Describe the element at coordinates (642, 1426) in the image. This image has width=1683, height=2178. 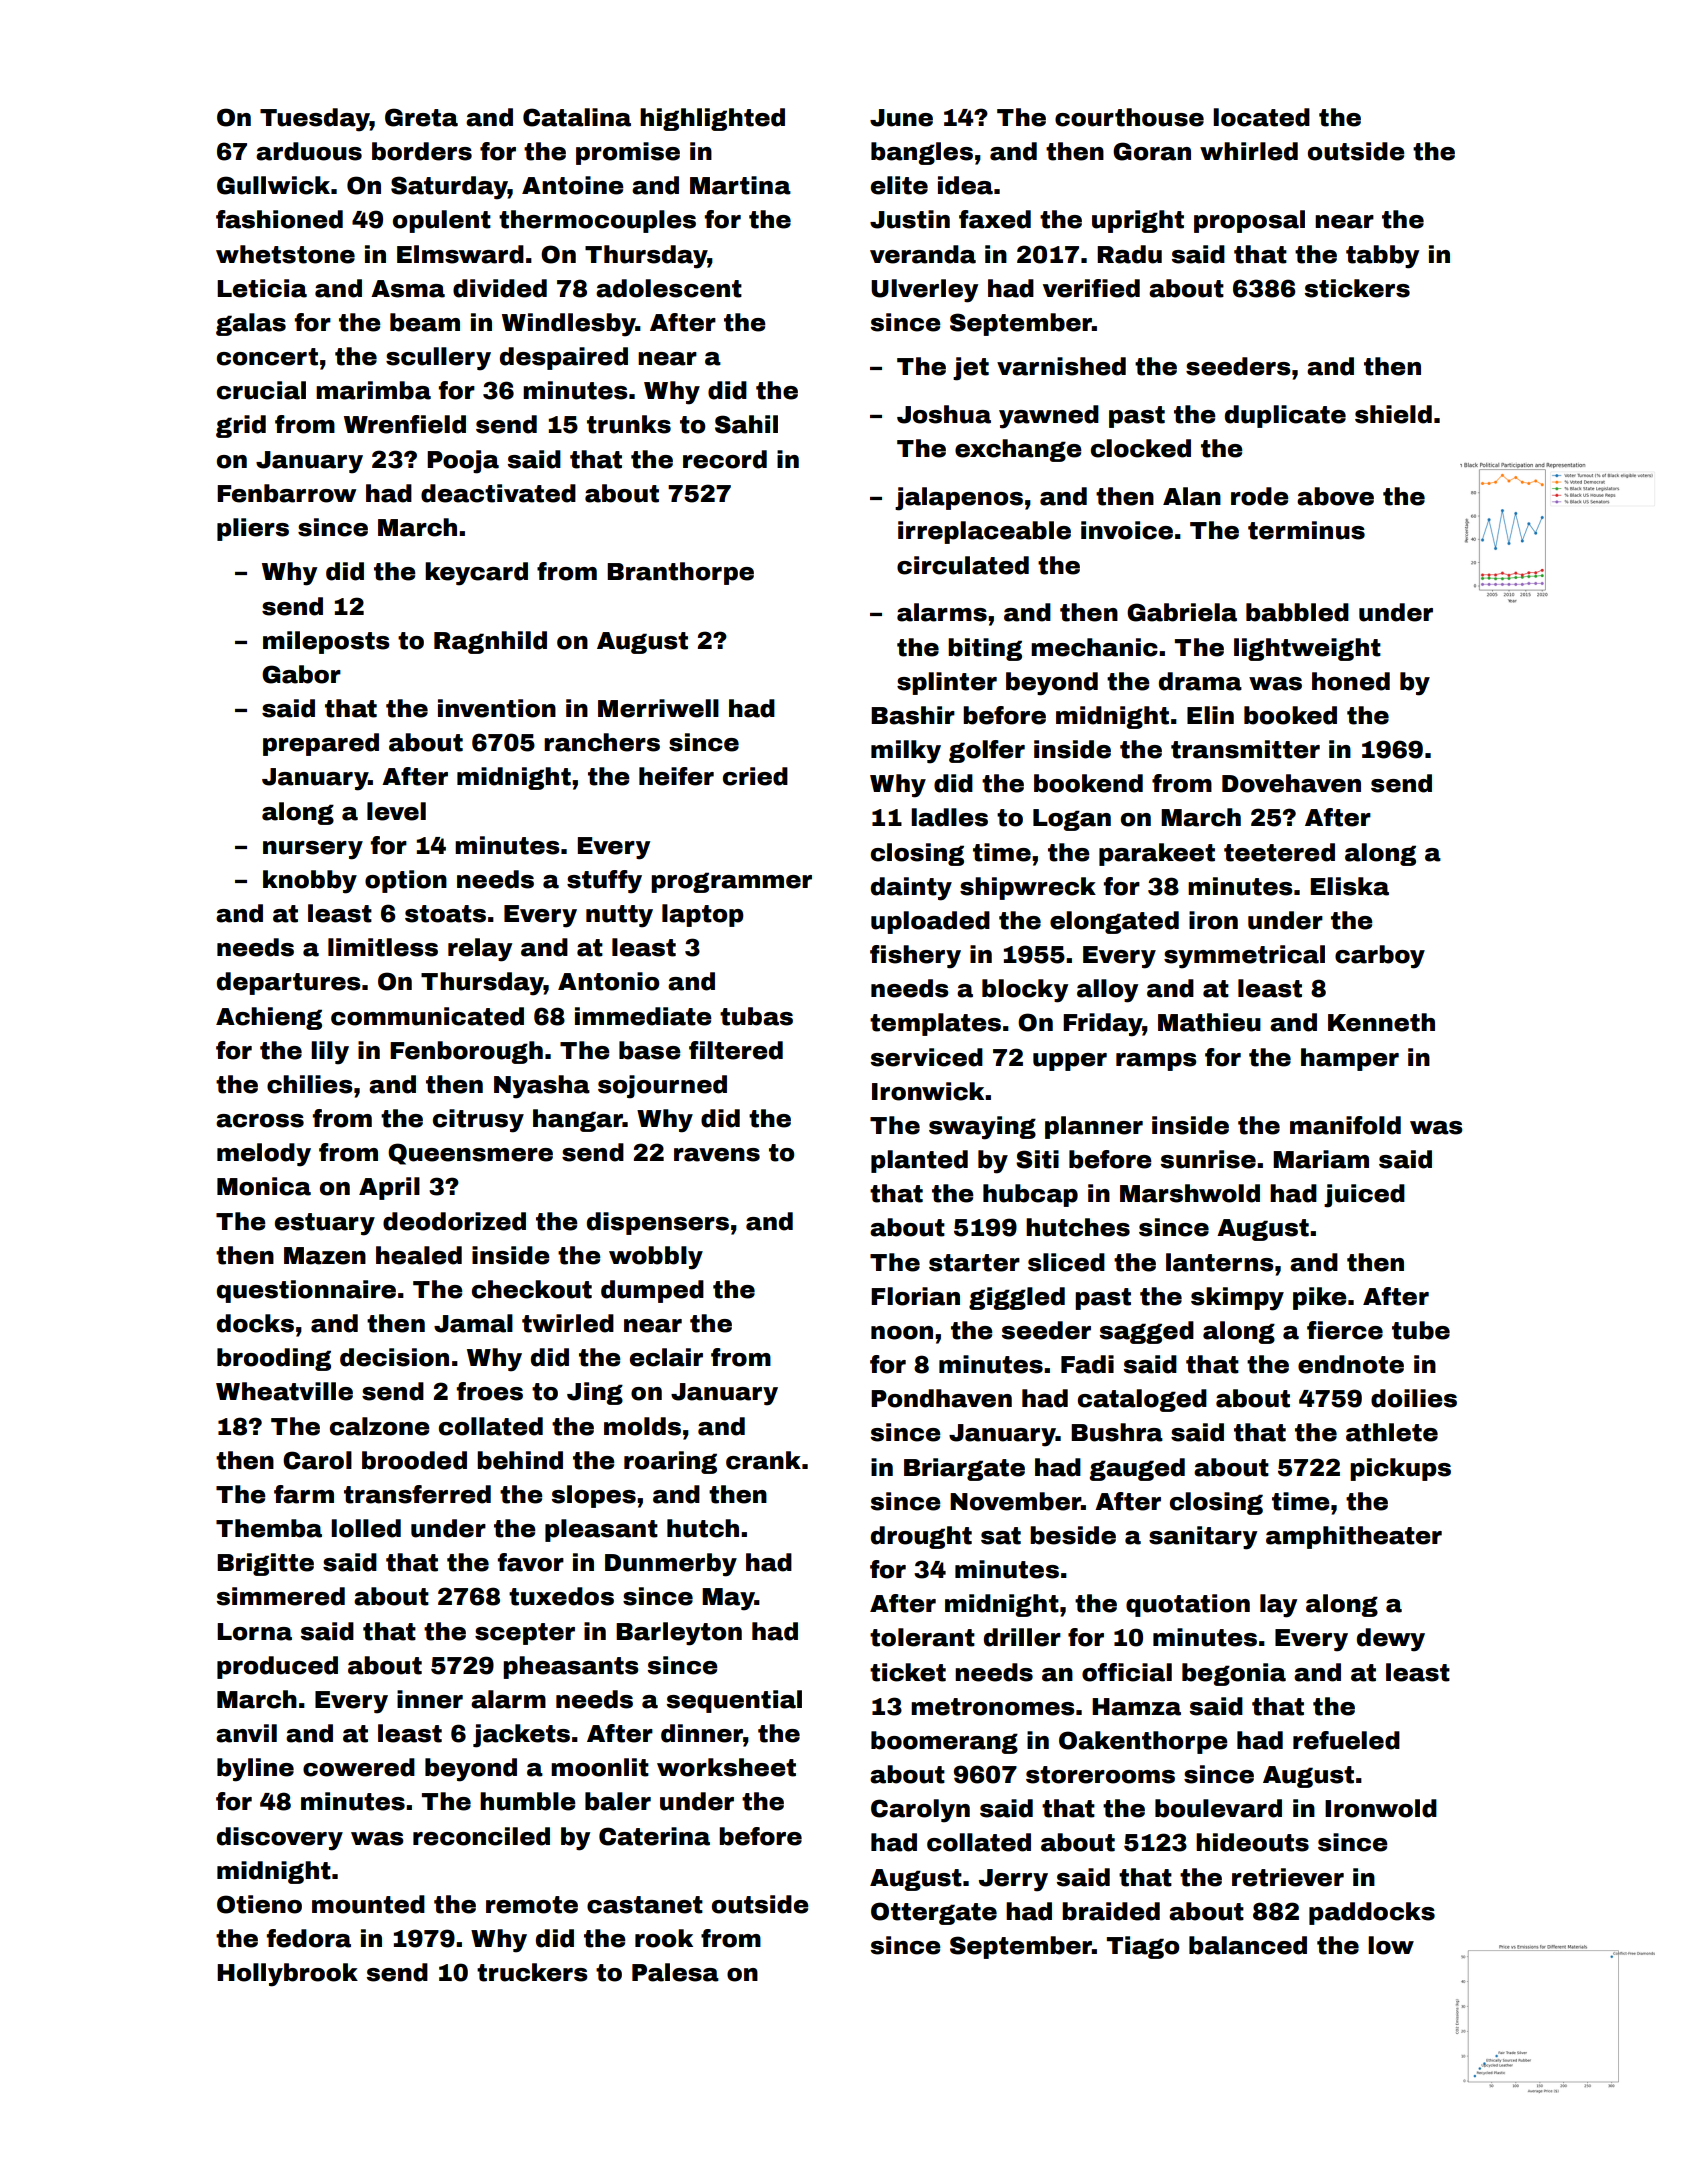
I see `molds` at that location.
